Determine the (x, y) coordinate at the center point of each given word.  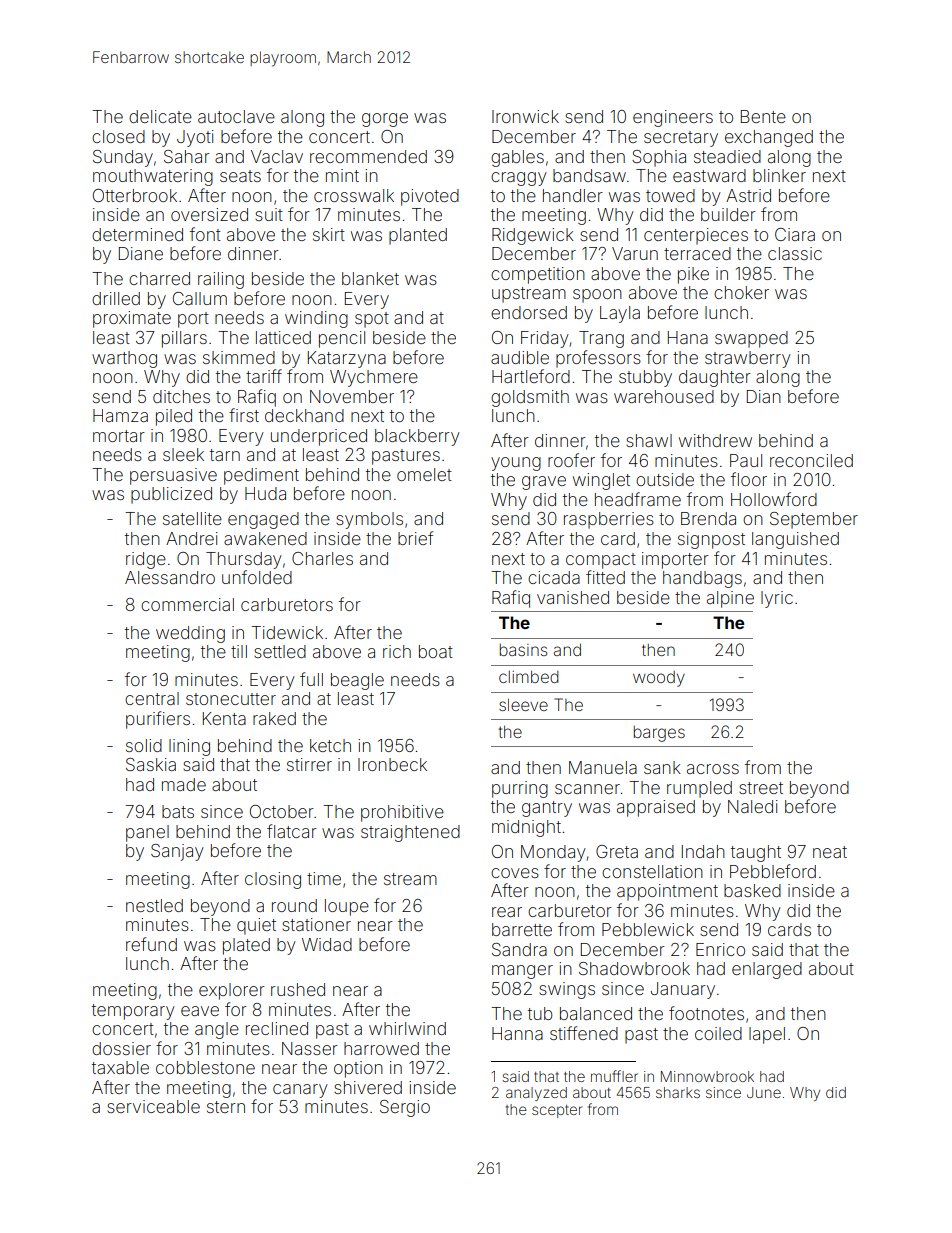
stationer (316, 924)
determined (137, 234)
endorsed (529, 312)
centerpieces (696, 236)
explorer (232, 991)
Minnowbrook (707, 1076)
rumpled (699, 789)
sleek (183, 454)
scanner (587, 789)
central (152, 698)
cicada (554, 577)
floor (749, 479)
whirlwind (407, 1028)
